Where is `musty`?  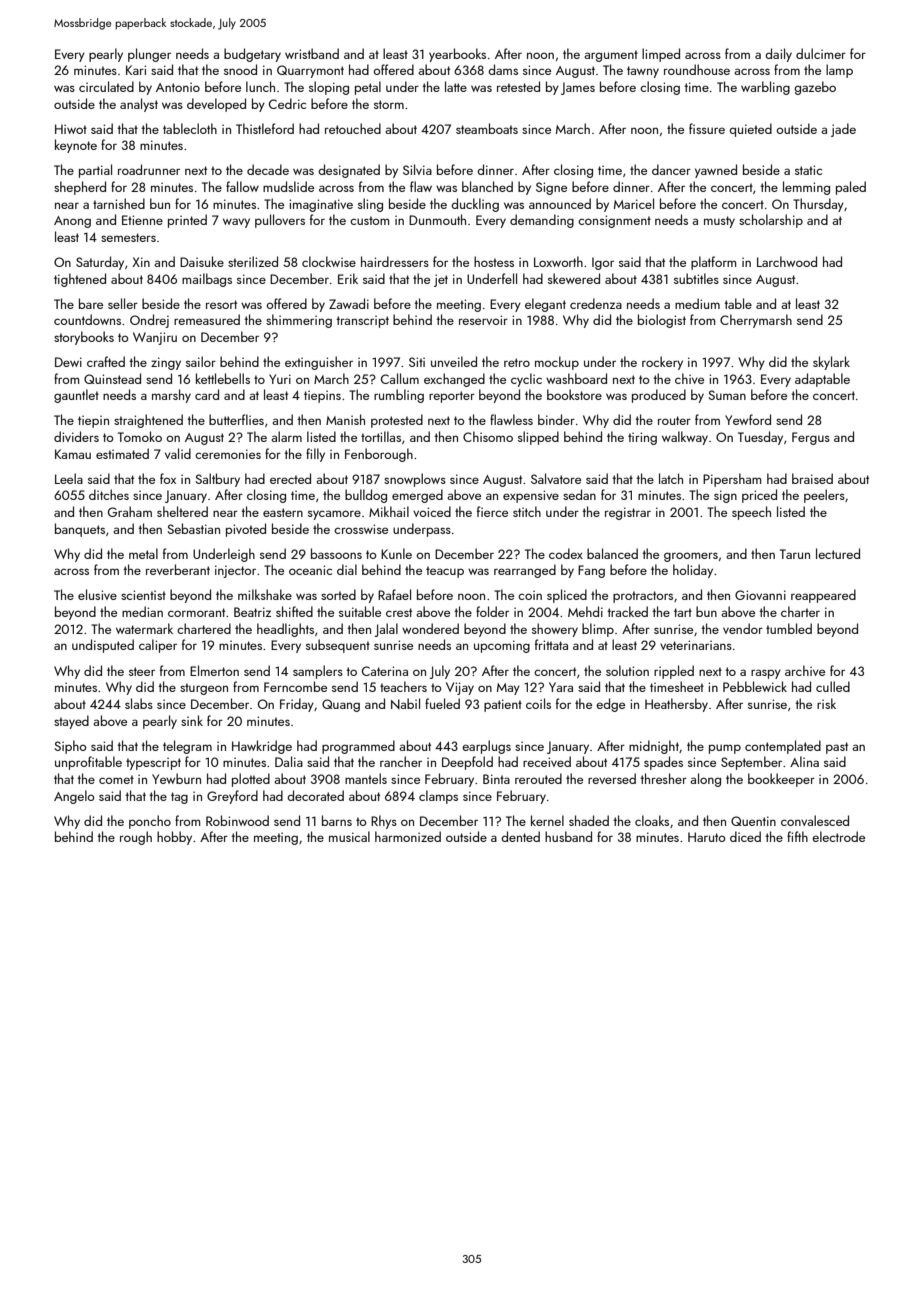 musty is located at coordinates (719, 222).
